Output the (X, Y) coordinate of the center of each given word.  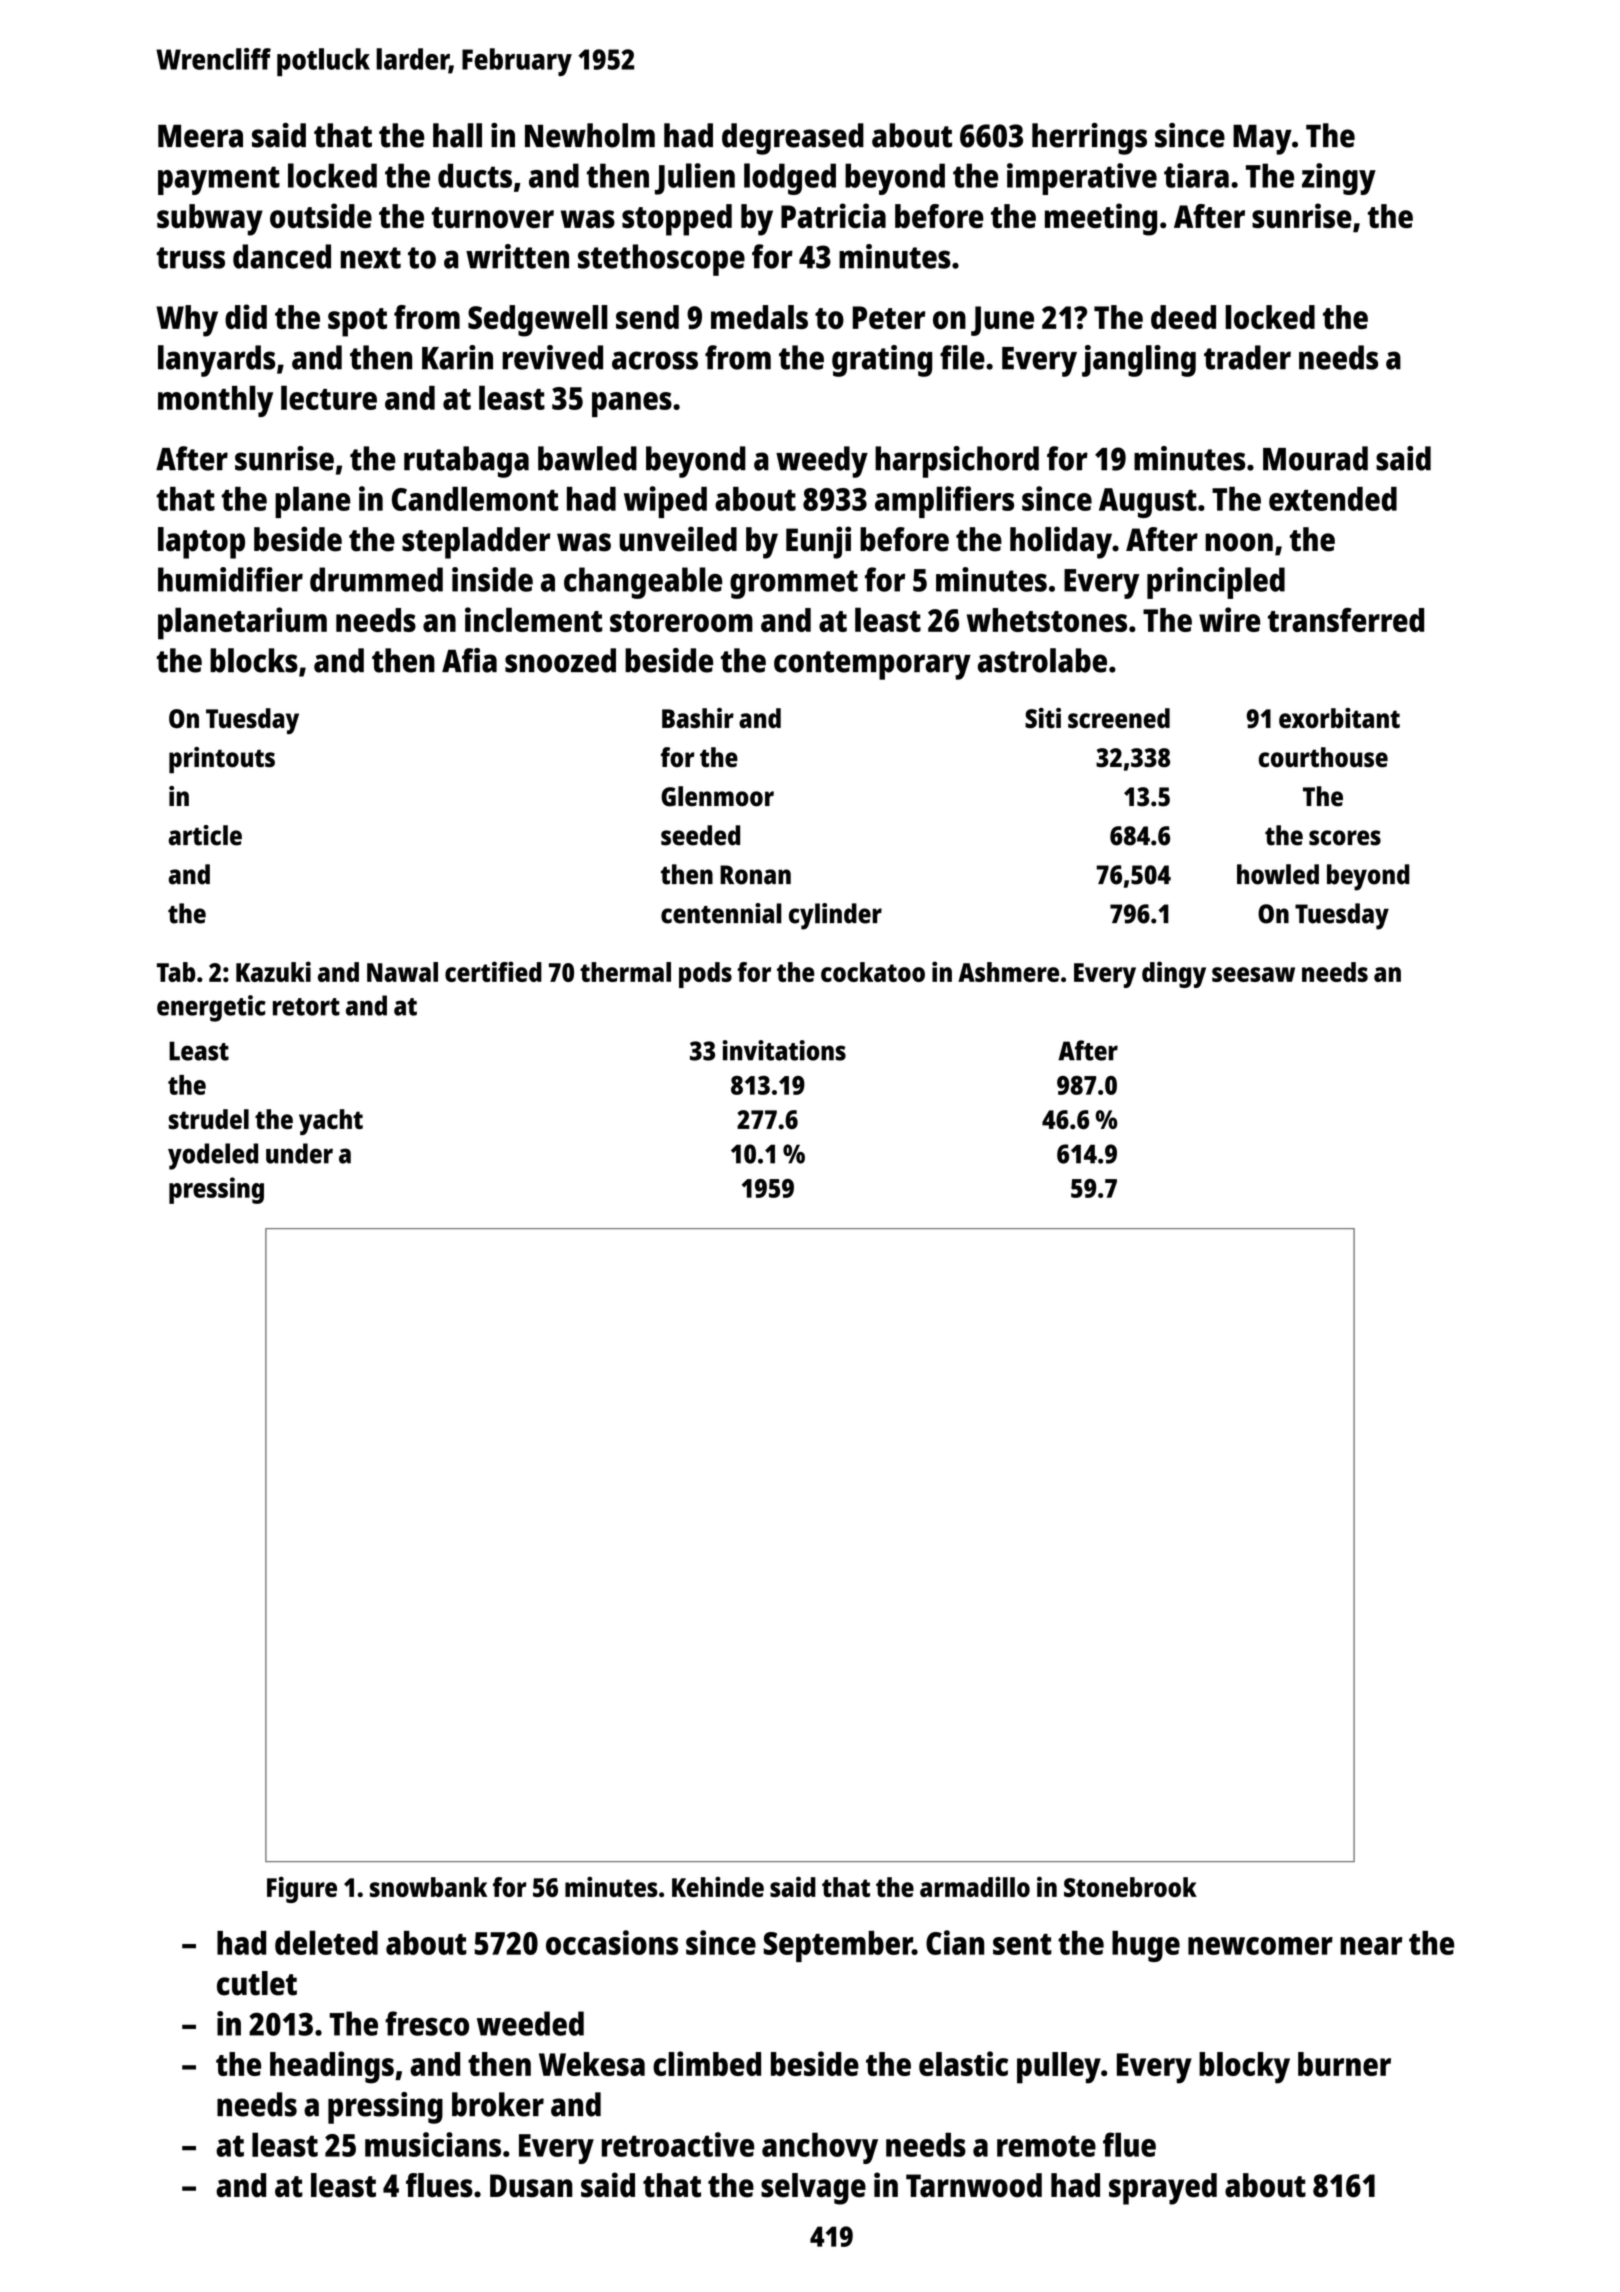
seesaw (1253, 974)
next (371, 258)
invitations (784, 1050)
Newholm (590, 135)
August (1148, 503)
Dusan (531, 2186)
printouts (222, 760)
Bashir (698, 718)
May (1262, 139)
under (299, 1153)
